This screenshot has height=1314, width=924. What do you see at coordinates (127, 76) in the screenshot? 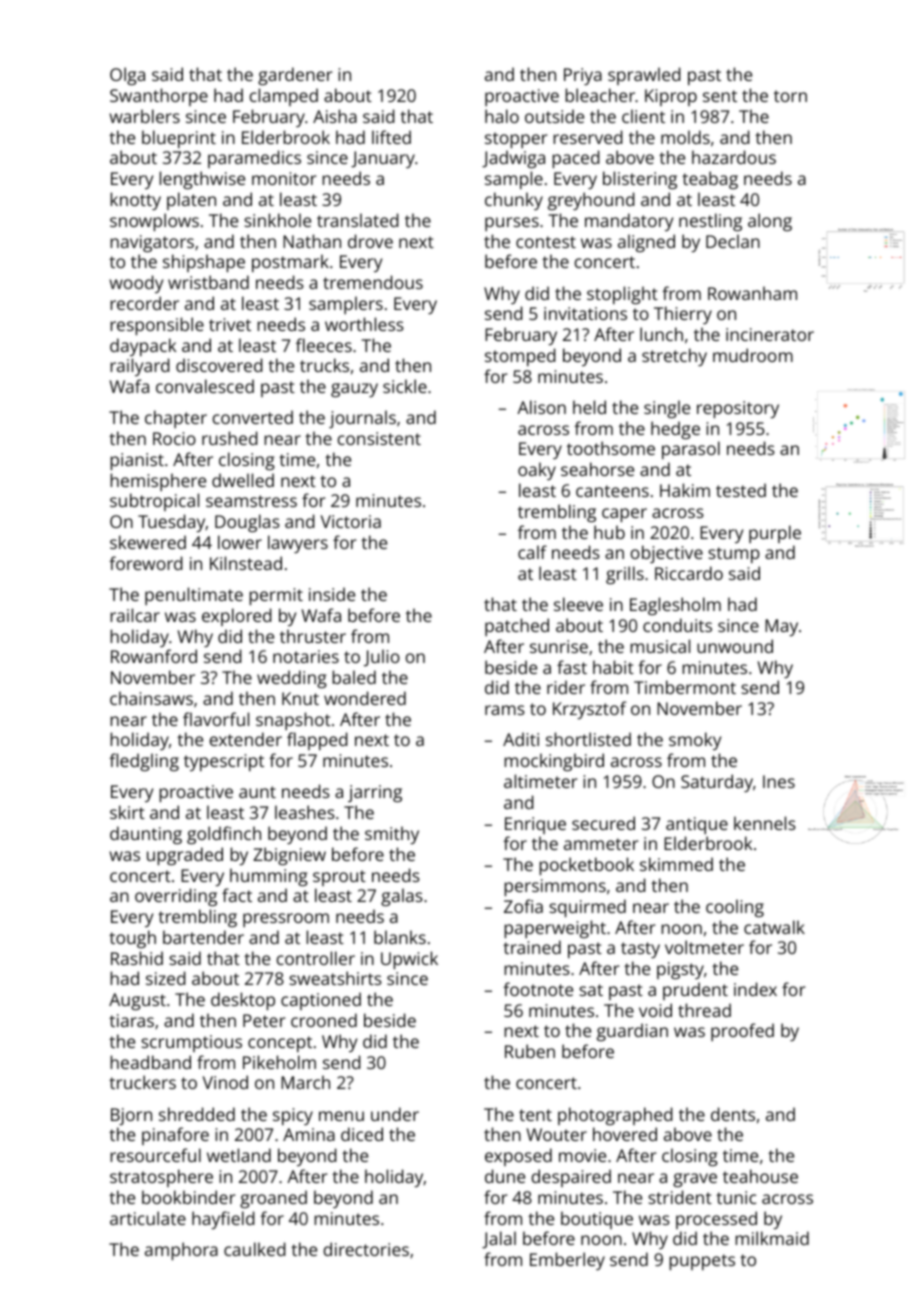
I see `Olga` at bounding box center [127, 76].
